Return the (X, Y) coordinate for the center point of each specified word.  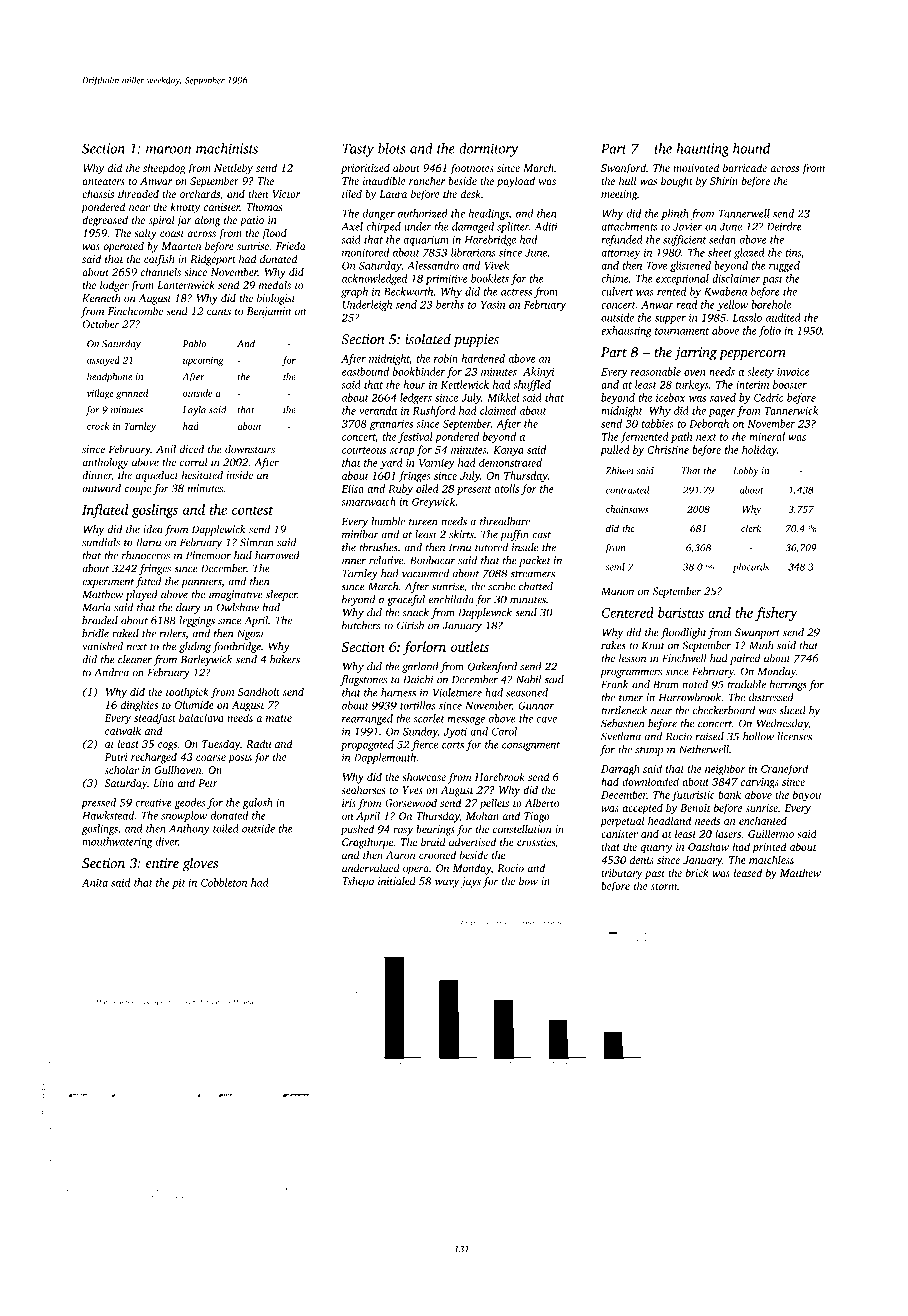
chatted (536, 586)
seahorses (363, 790)
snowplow (184, 816)
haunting (703, 150)
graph (354, 292)
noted (695, 684)
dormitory (488, 150)
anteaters (103, 181)
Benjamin (269, 312)
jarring (695, 354)
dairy (188, 608)
